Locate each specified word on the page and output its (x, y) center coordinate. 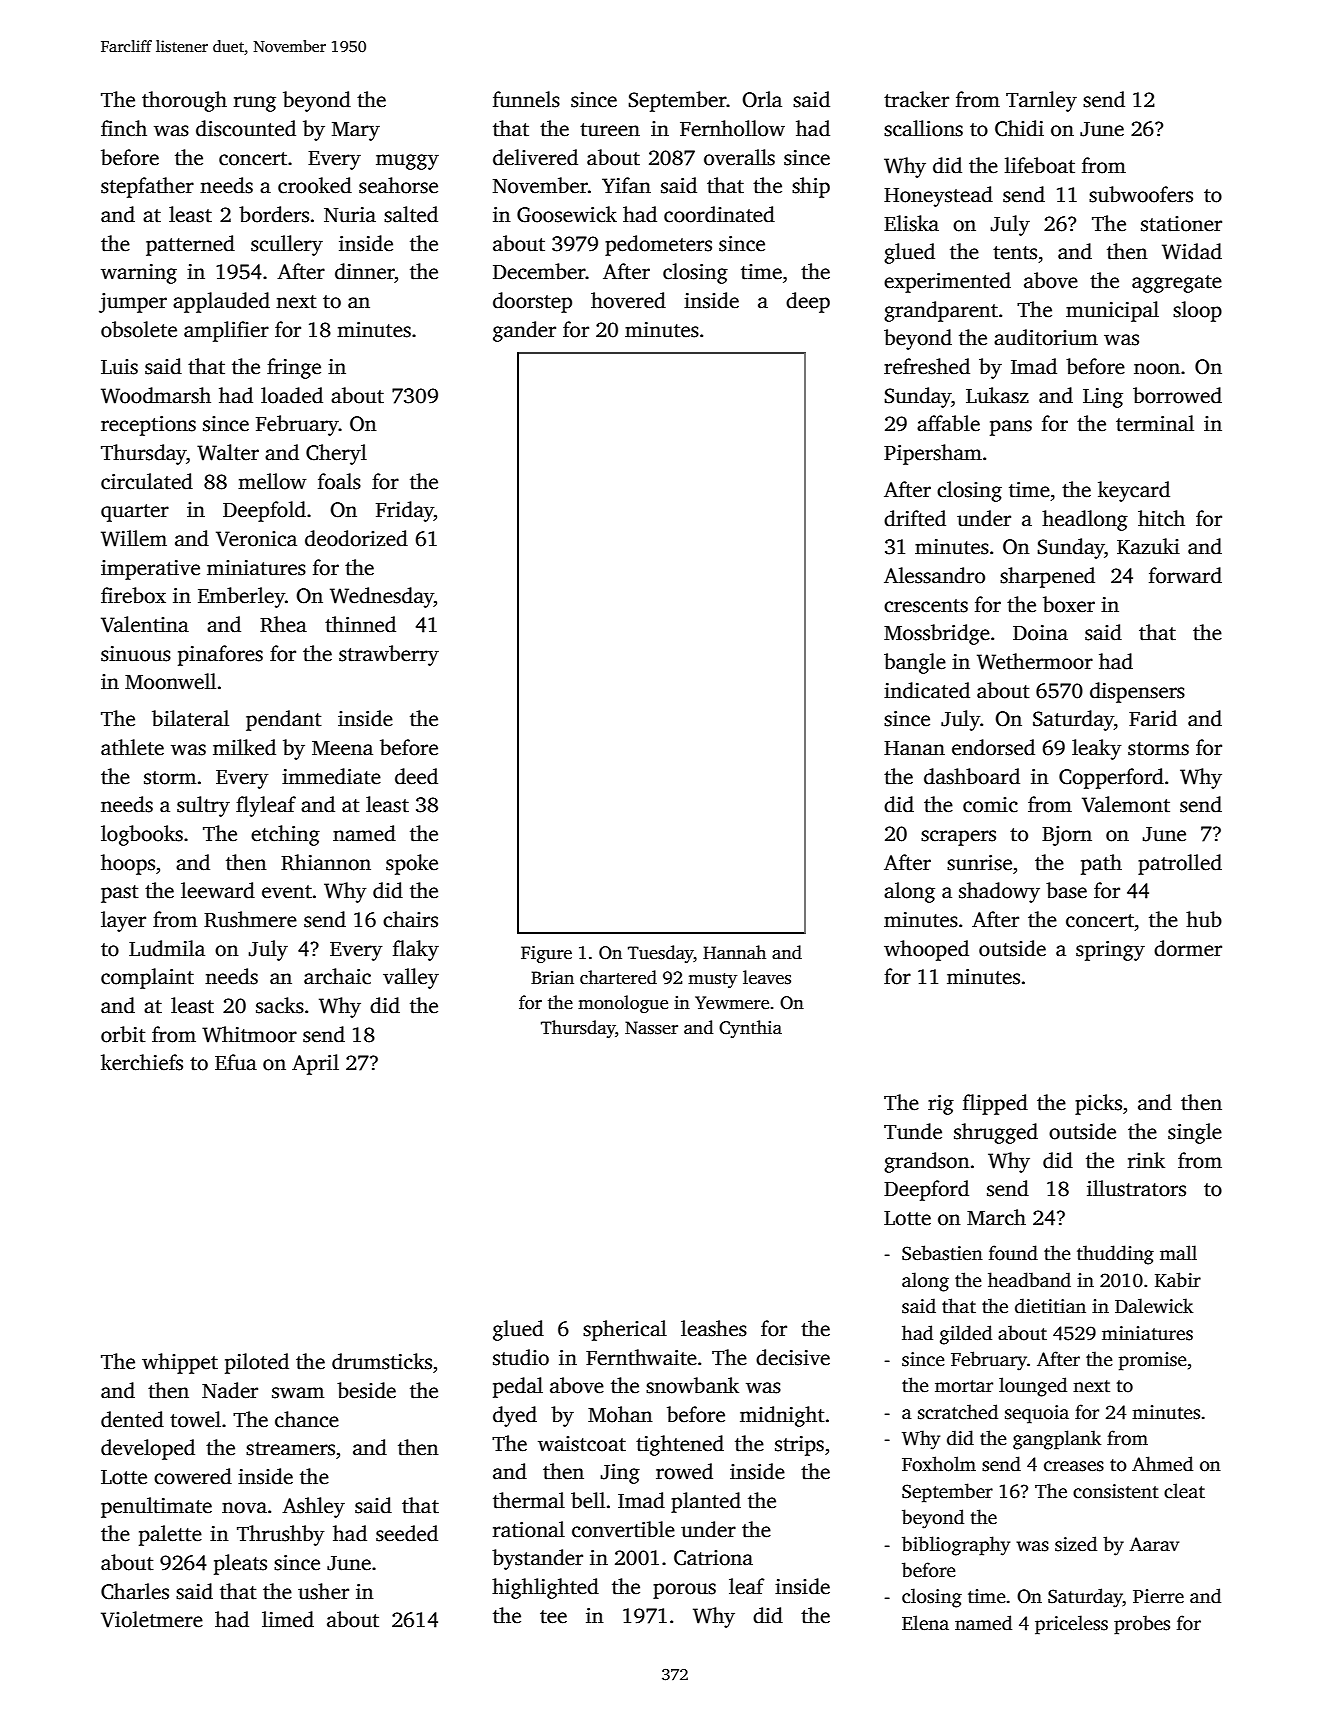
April (315, 1064)
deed (416, 776)
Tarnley (1041, 101)
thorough (184, 101)
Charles (135, 1591)
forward (1185, 575)
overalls (739, 157)
